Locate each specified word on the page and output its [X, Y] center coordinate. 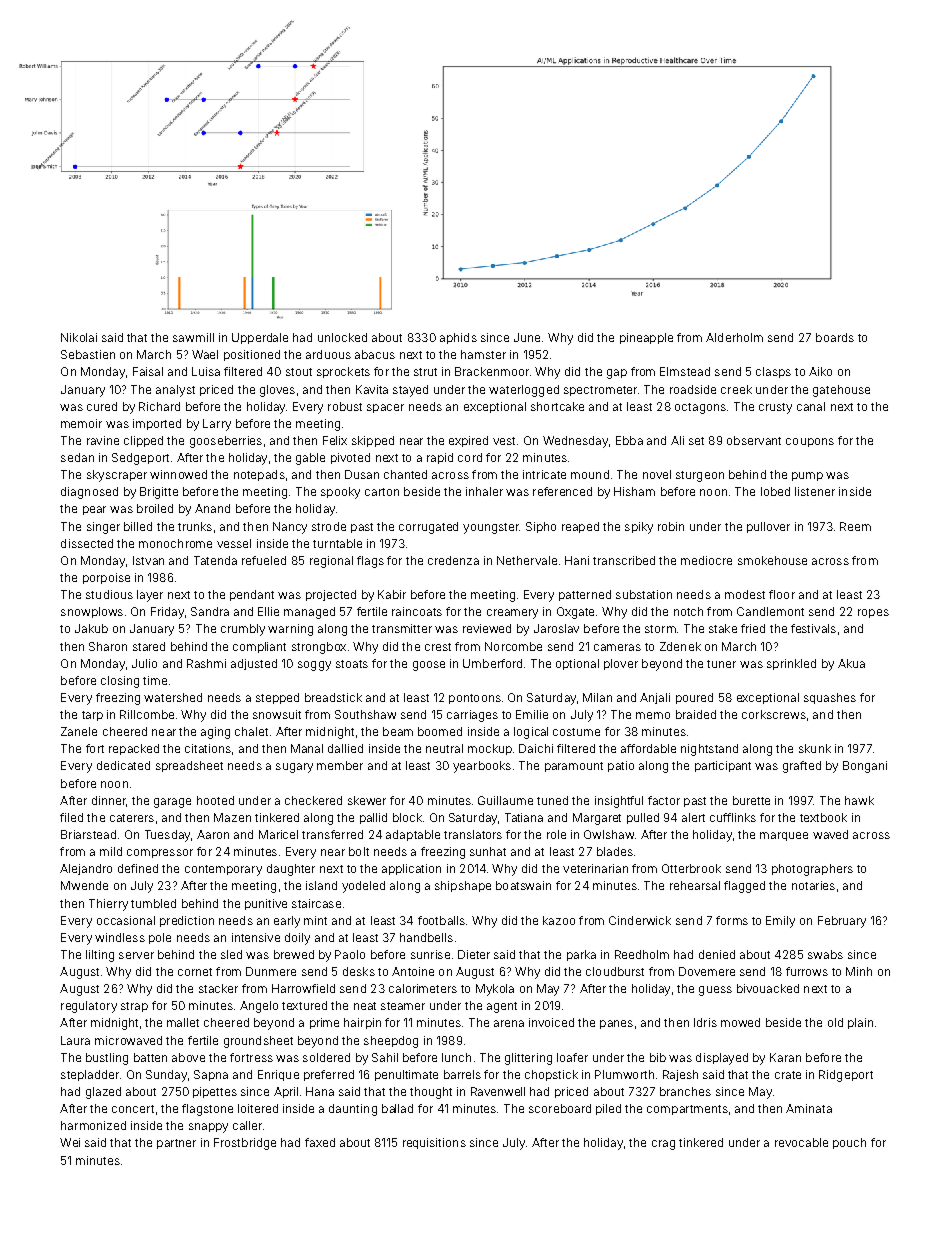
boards [835, 337]
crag [663, 1145]
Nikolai [79, 337]
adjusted [254, 664]
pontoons [475, 699]
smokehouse [772, 560]
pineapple [646, 338]
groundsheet [258, 1042]
